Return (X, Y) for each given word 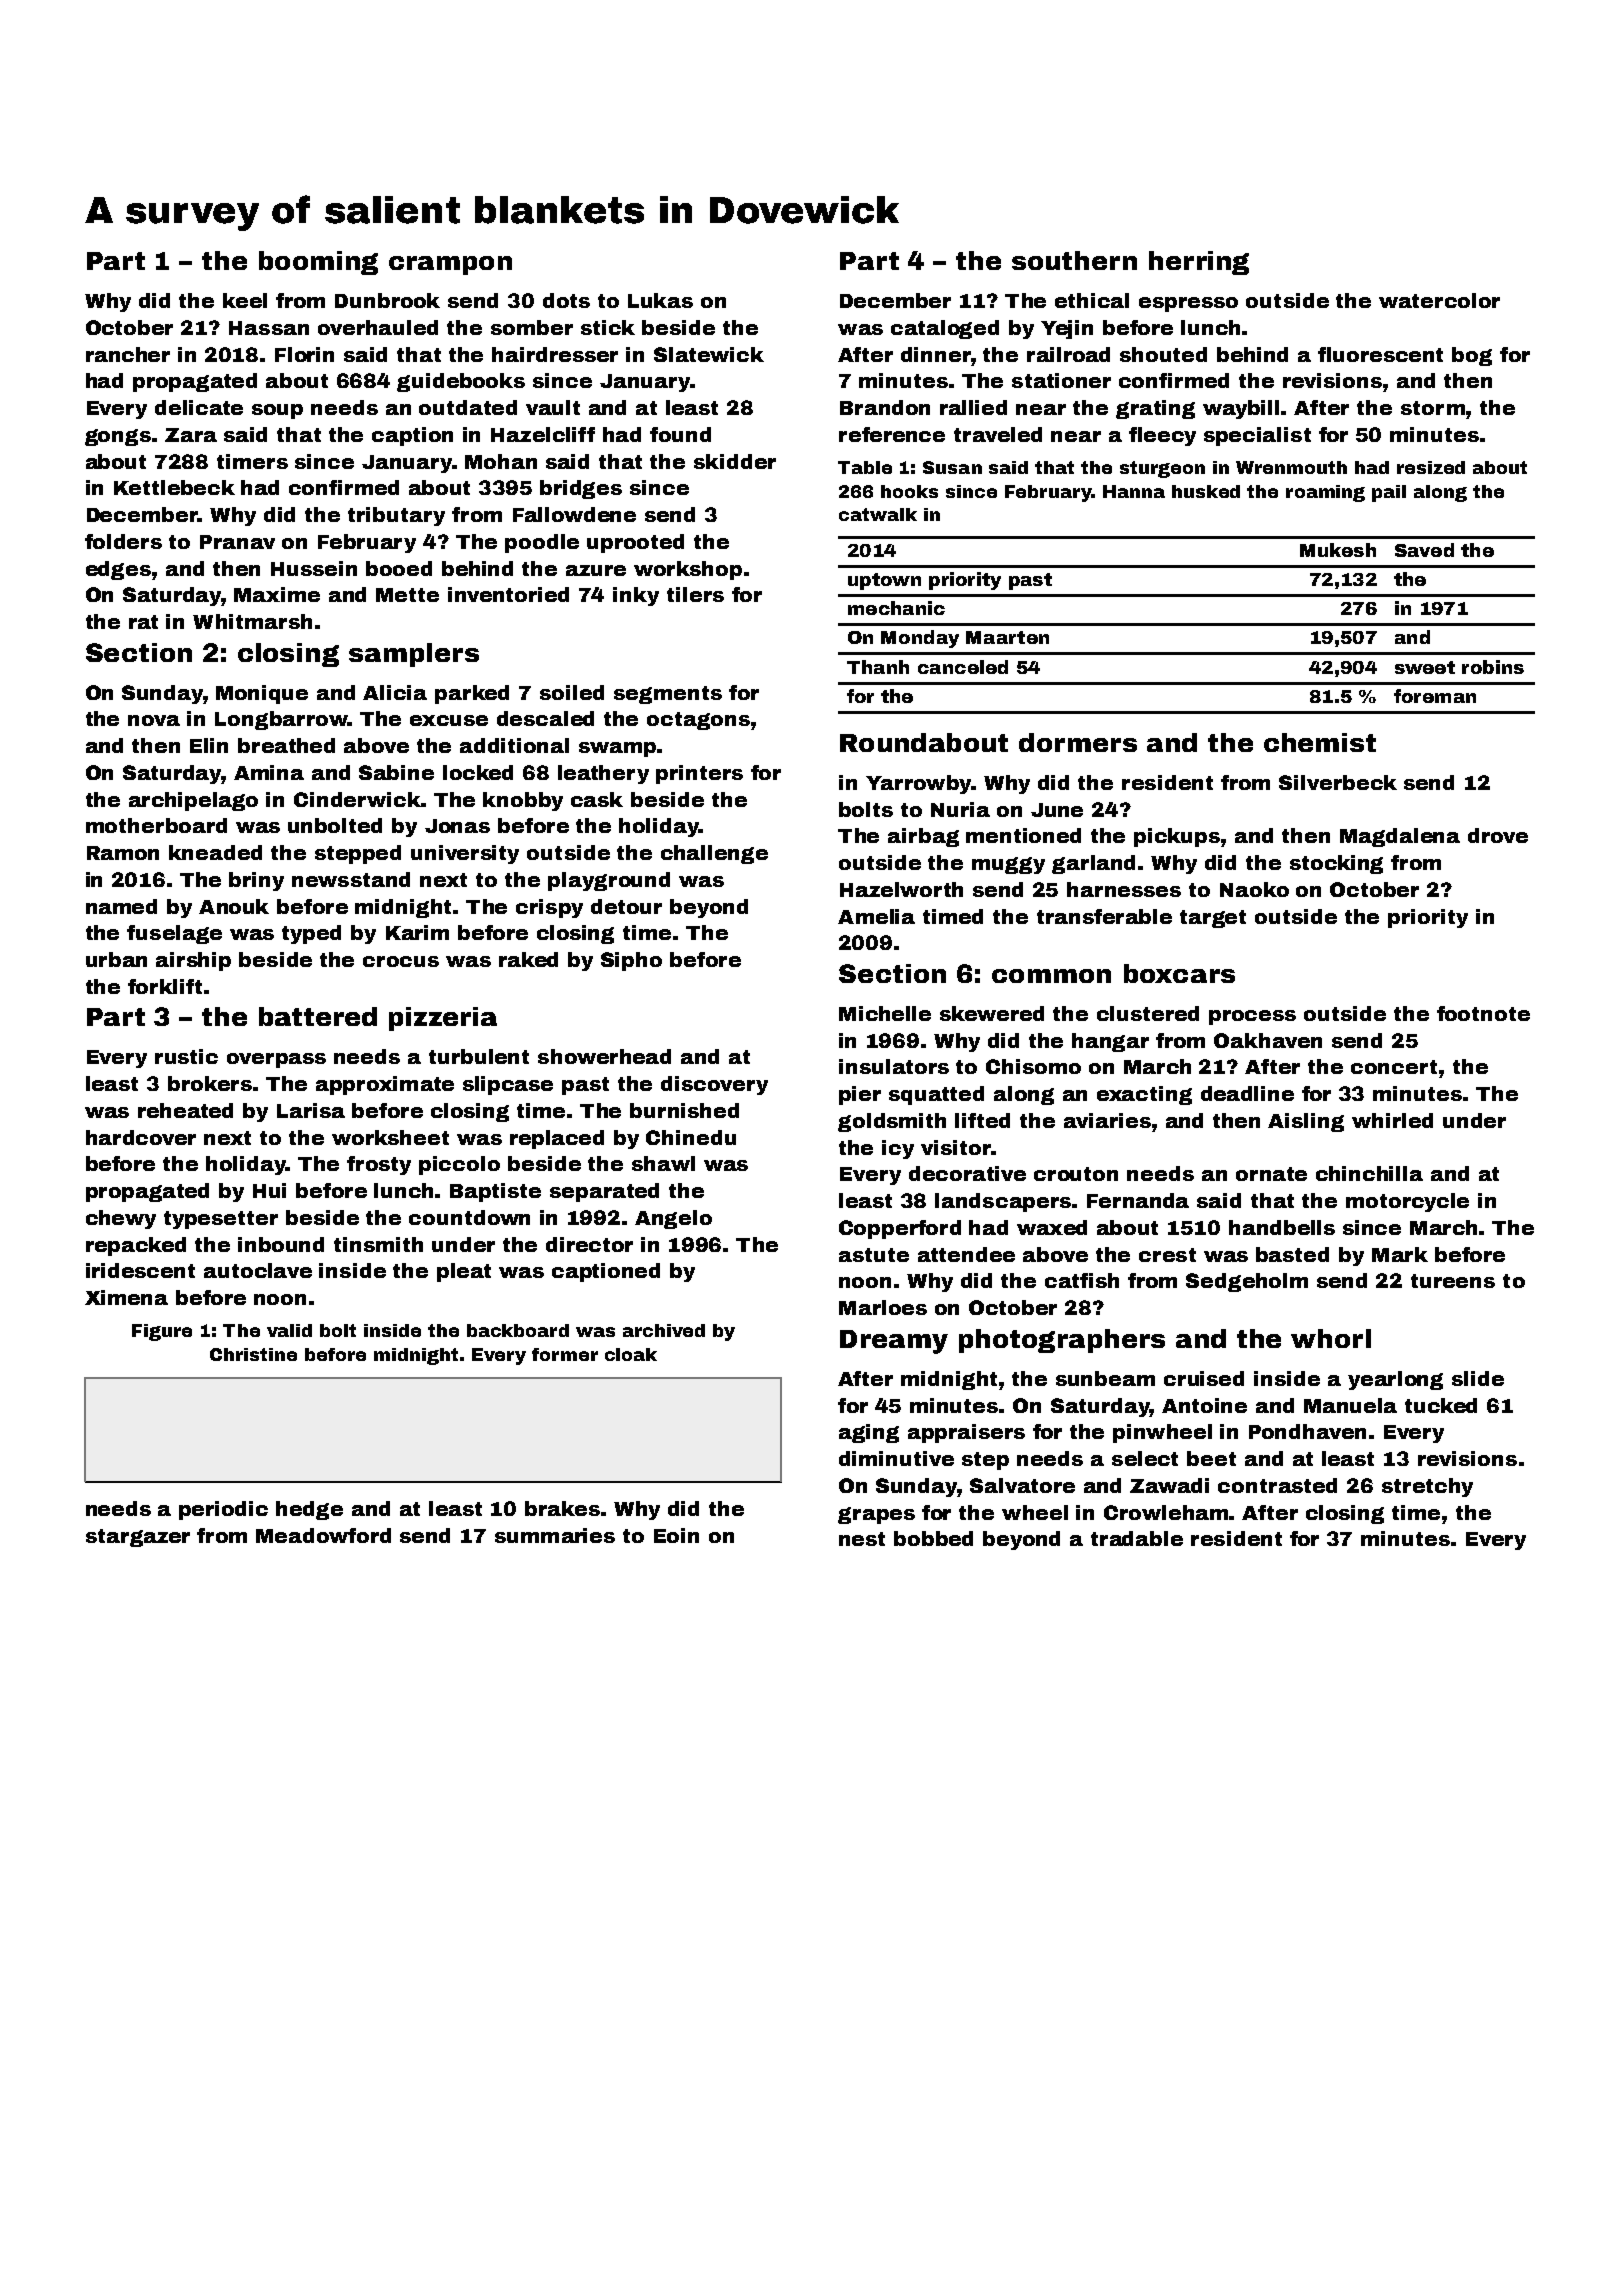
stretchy (1427, 1487)
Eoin (676, 1535)
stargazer (138, 1538)
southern (1074, 260)
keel (245, 300)
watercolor (1439, 300)
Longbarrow (281, 720)
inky (636, 596)
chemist (1320, 742)
